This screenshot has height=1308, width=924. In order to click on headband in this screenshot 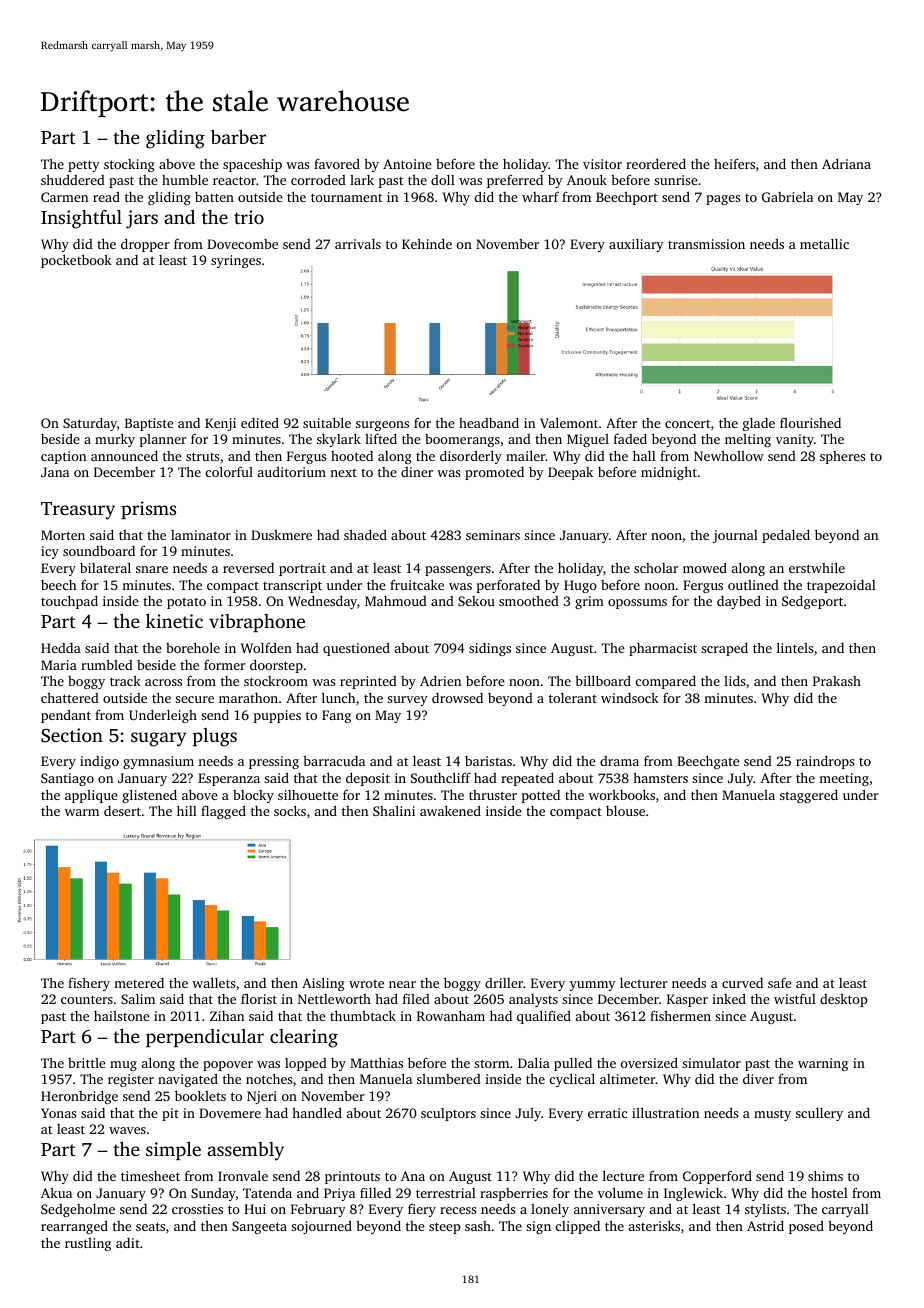, I will do `click(489, 423)`.
